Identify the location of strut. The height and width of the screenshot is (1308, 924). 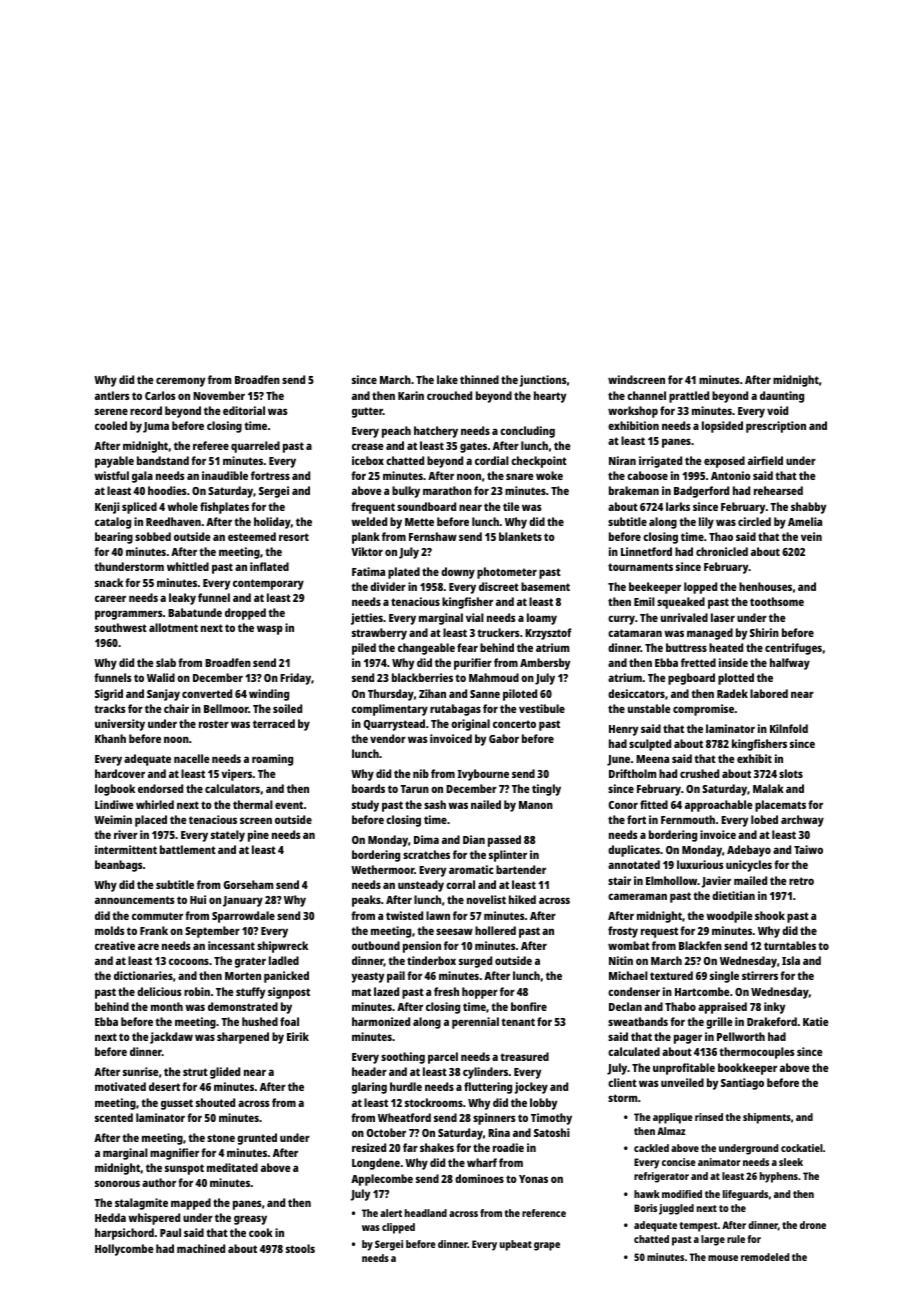
(195, 1072).
